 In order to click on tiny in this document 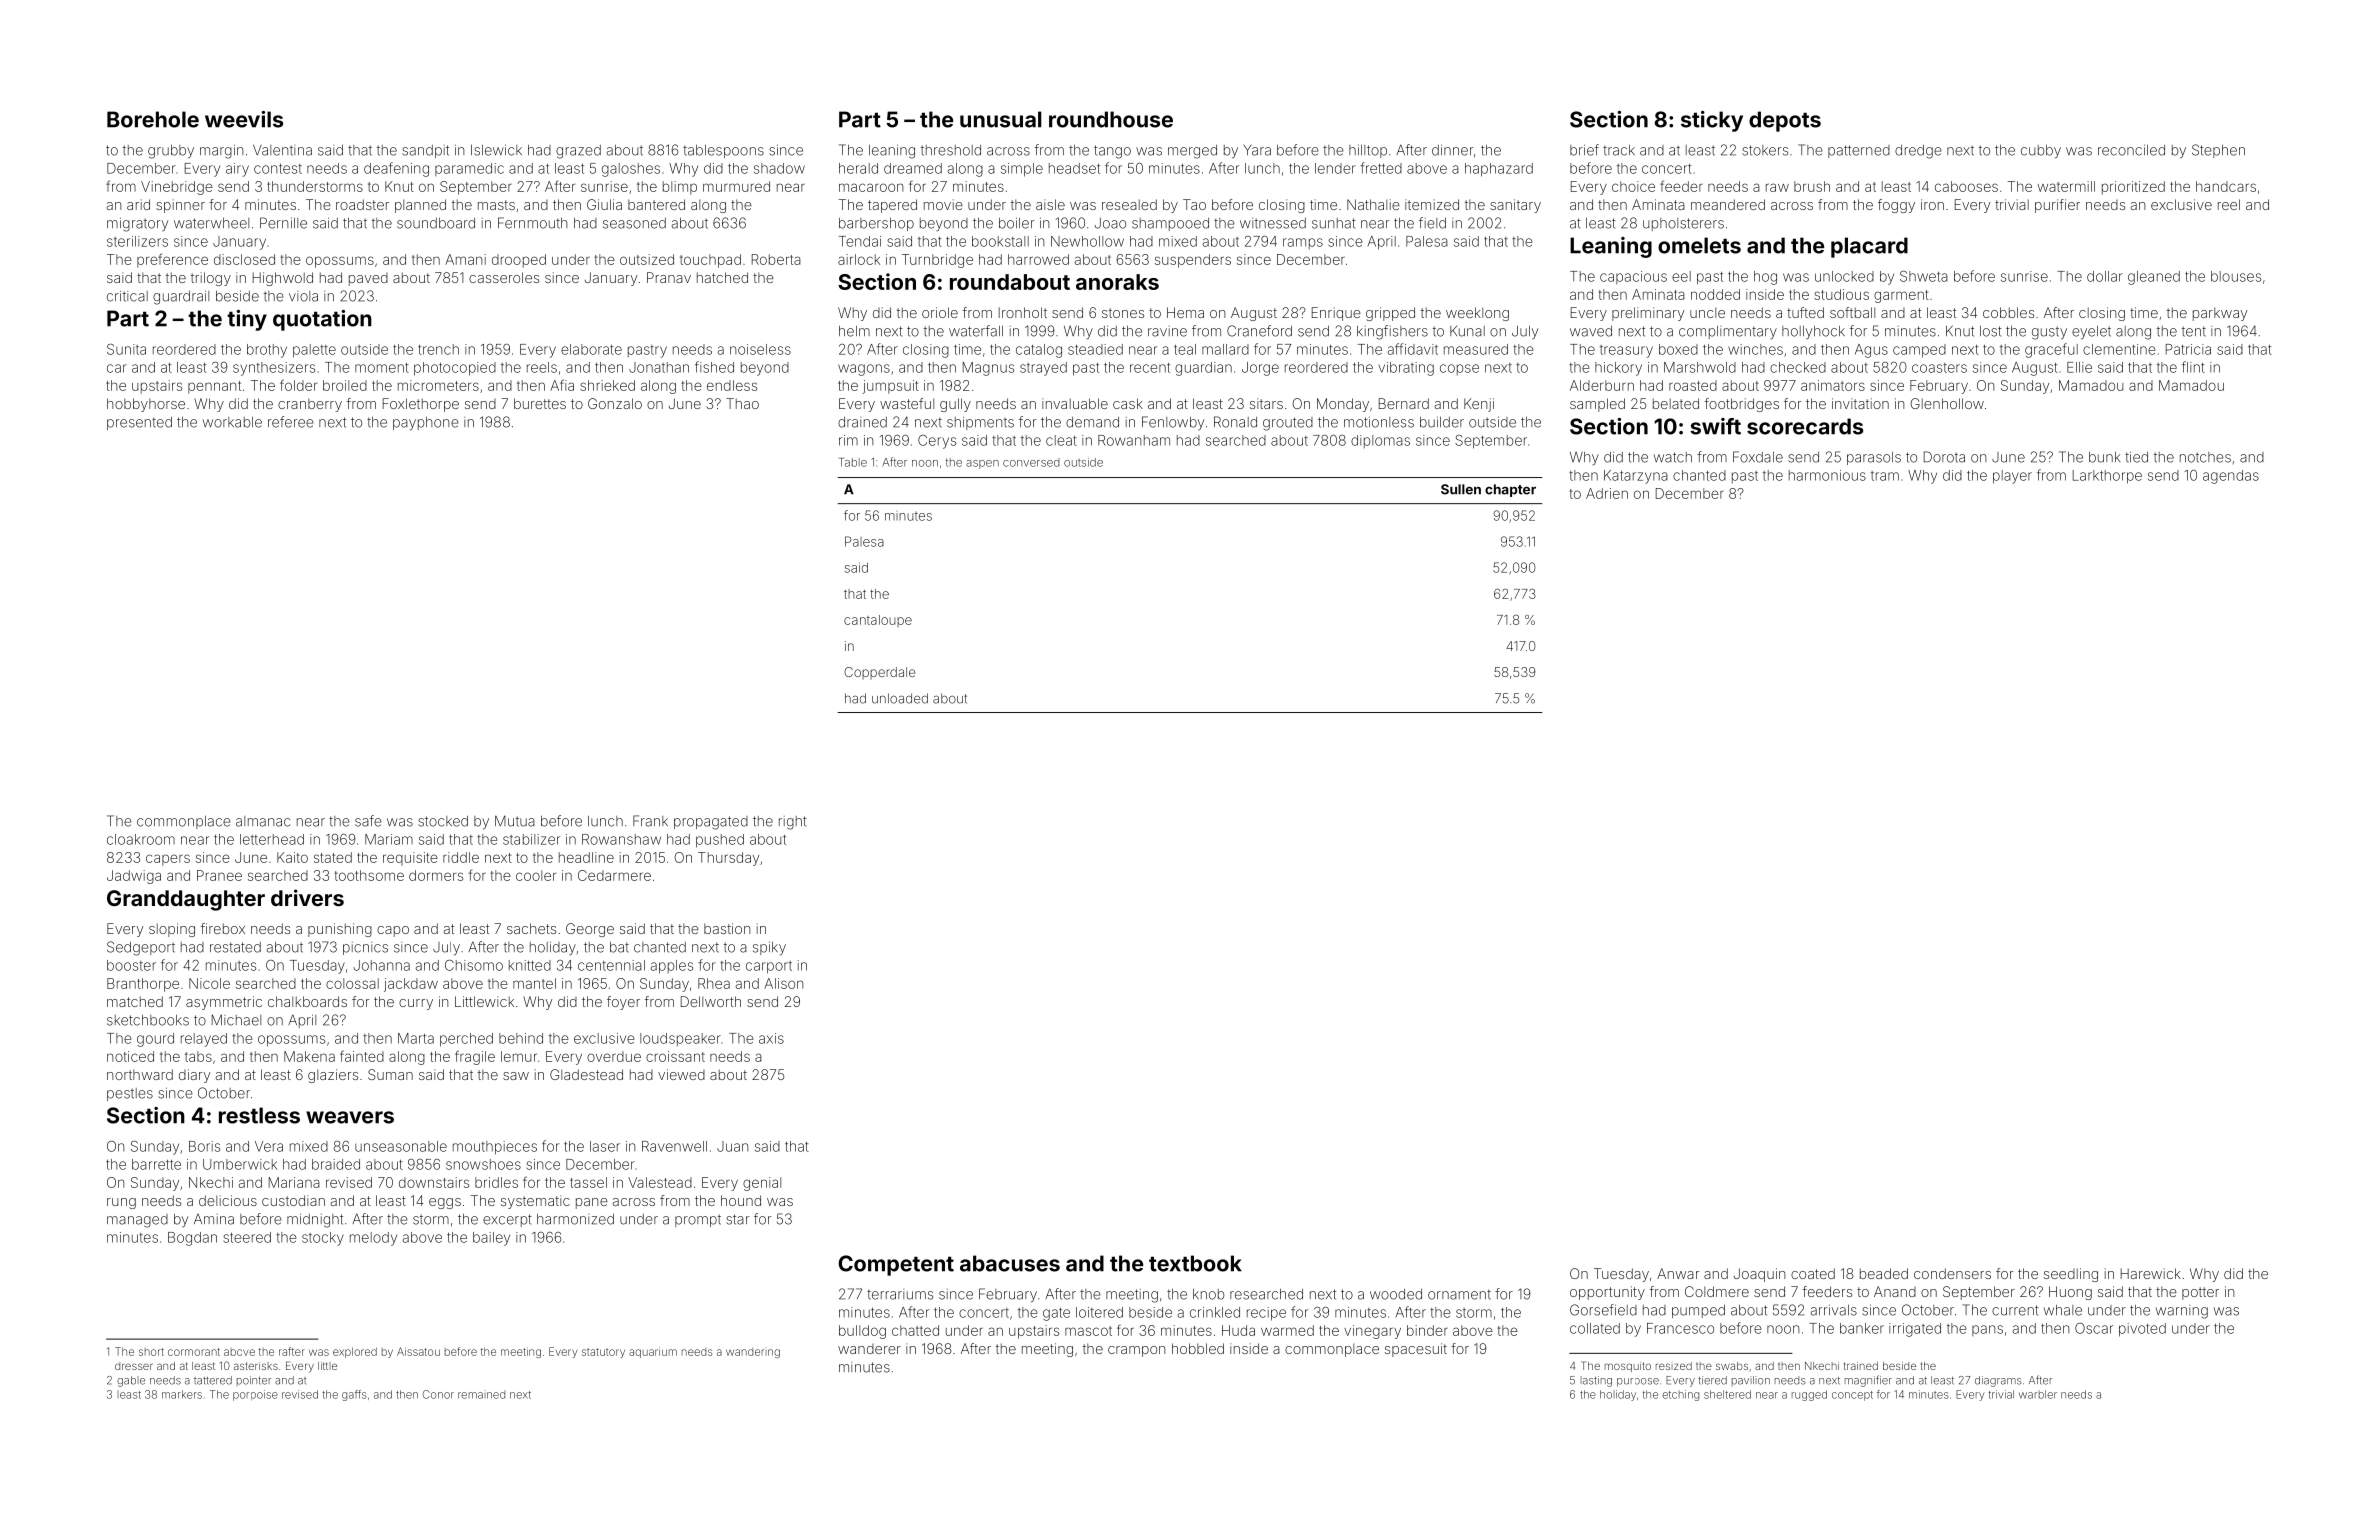, I will do `click(247, 320)`.
